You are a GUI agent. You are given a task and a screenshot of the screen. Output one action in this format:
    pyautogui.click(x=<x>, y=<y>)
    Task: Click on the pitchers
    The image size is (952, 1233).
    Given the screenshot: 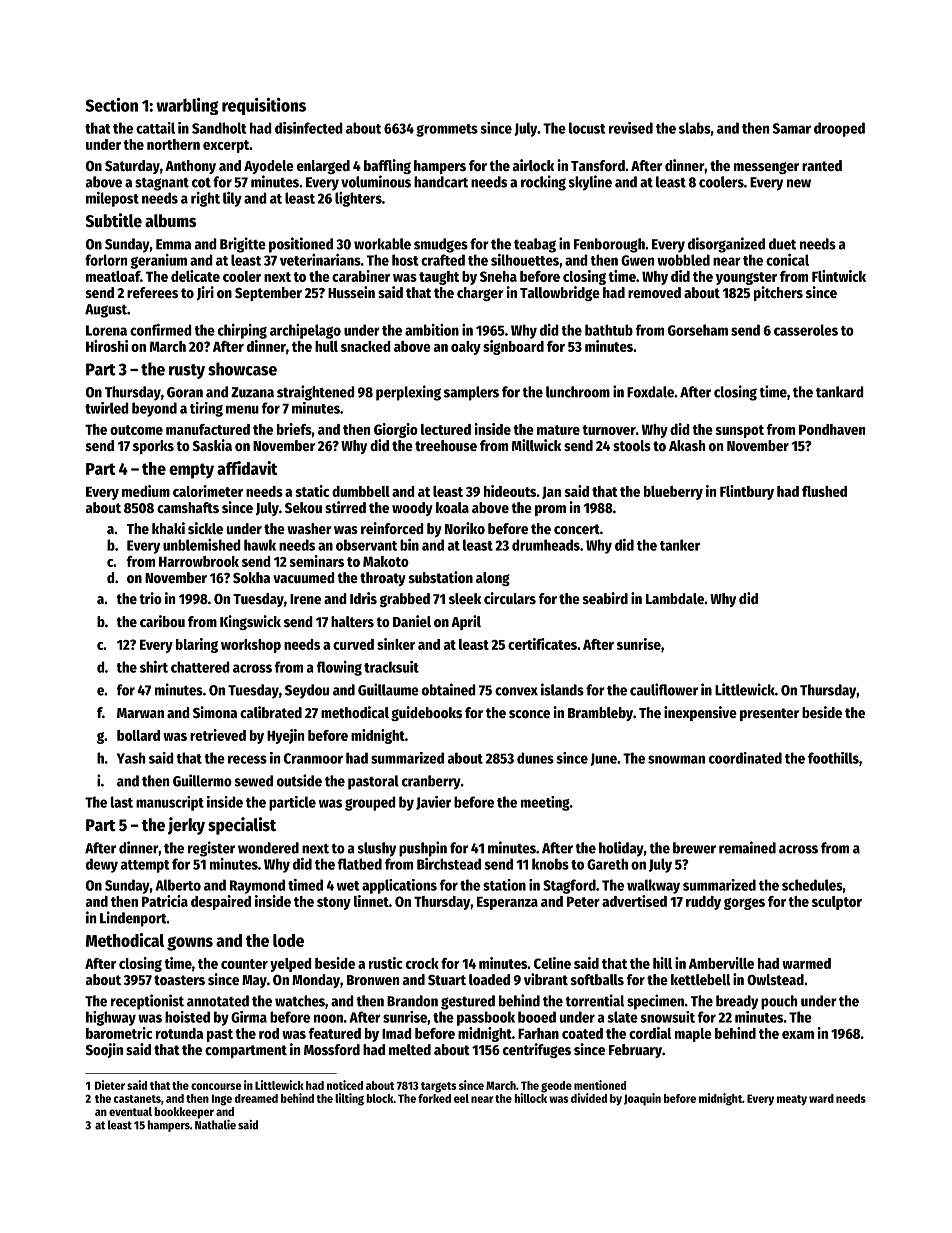 What is the action you would take?
    pyautogui.click(x=778, y=293)
